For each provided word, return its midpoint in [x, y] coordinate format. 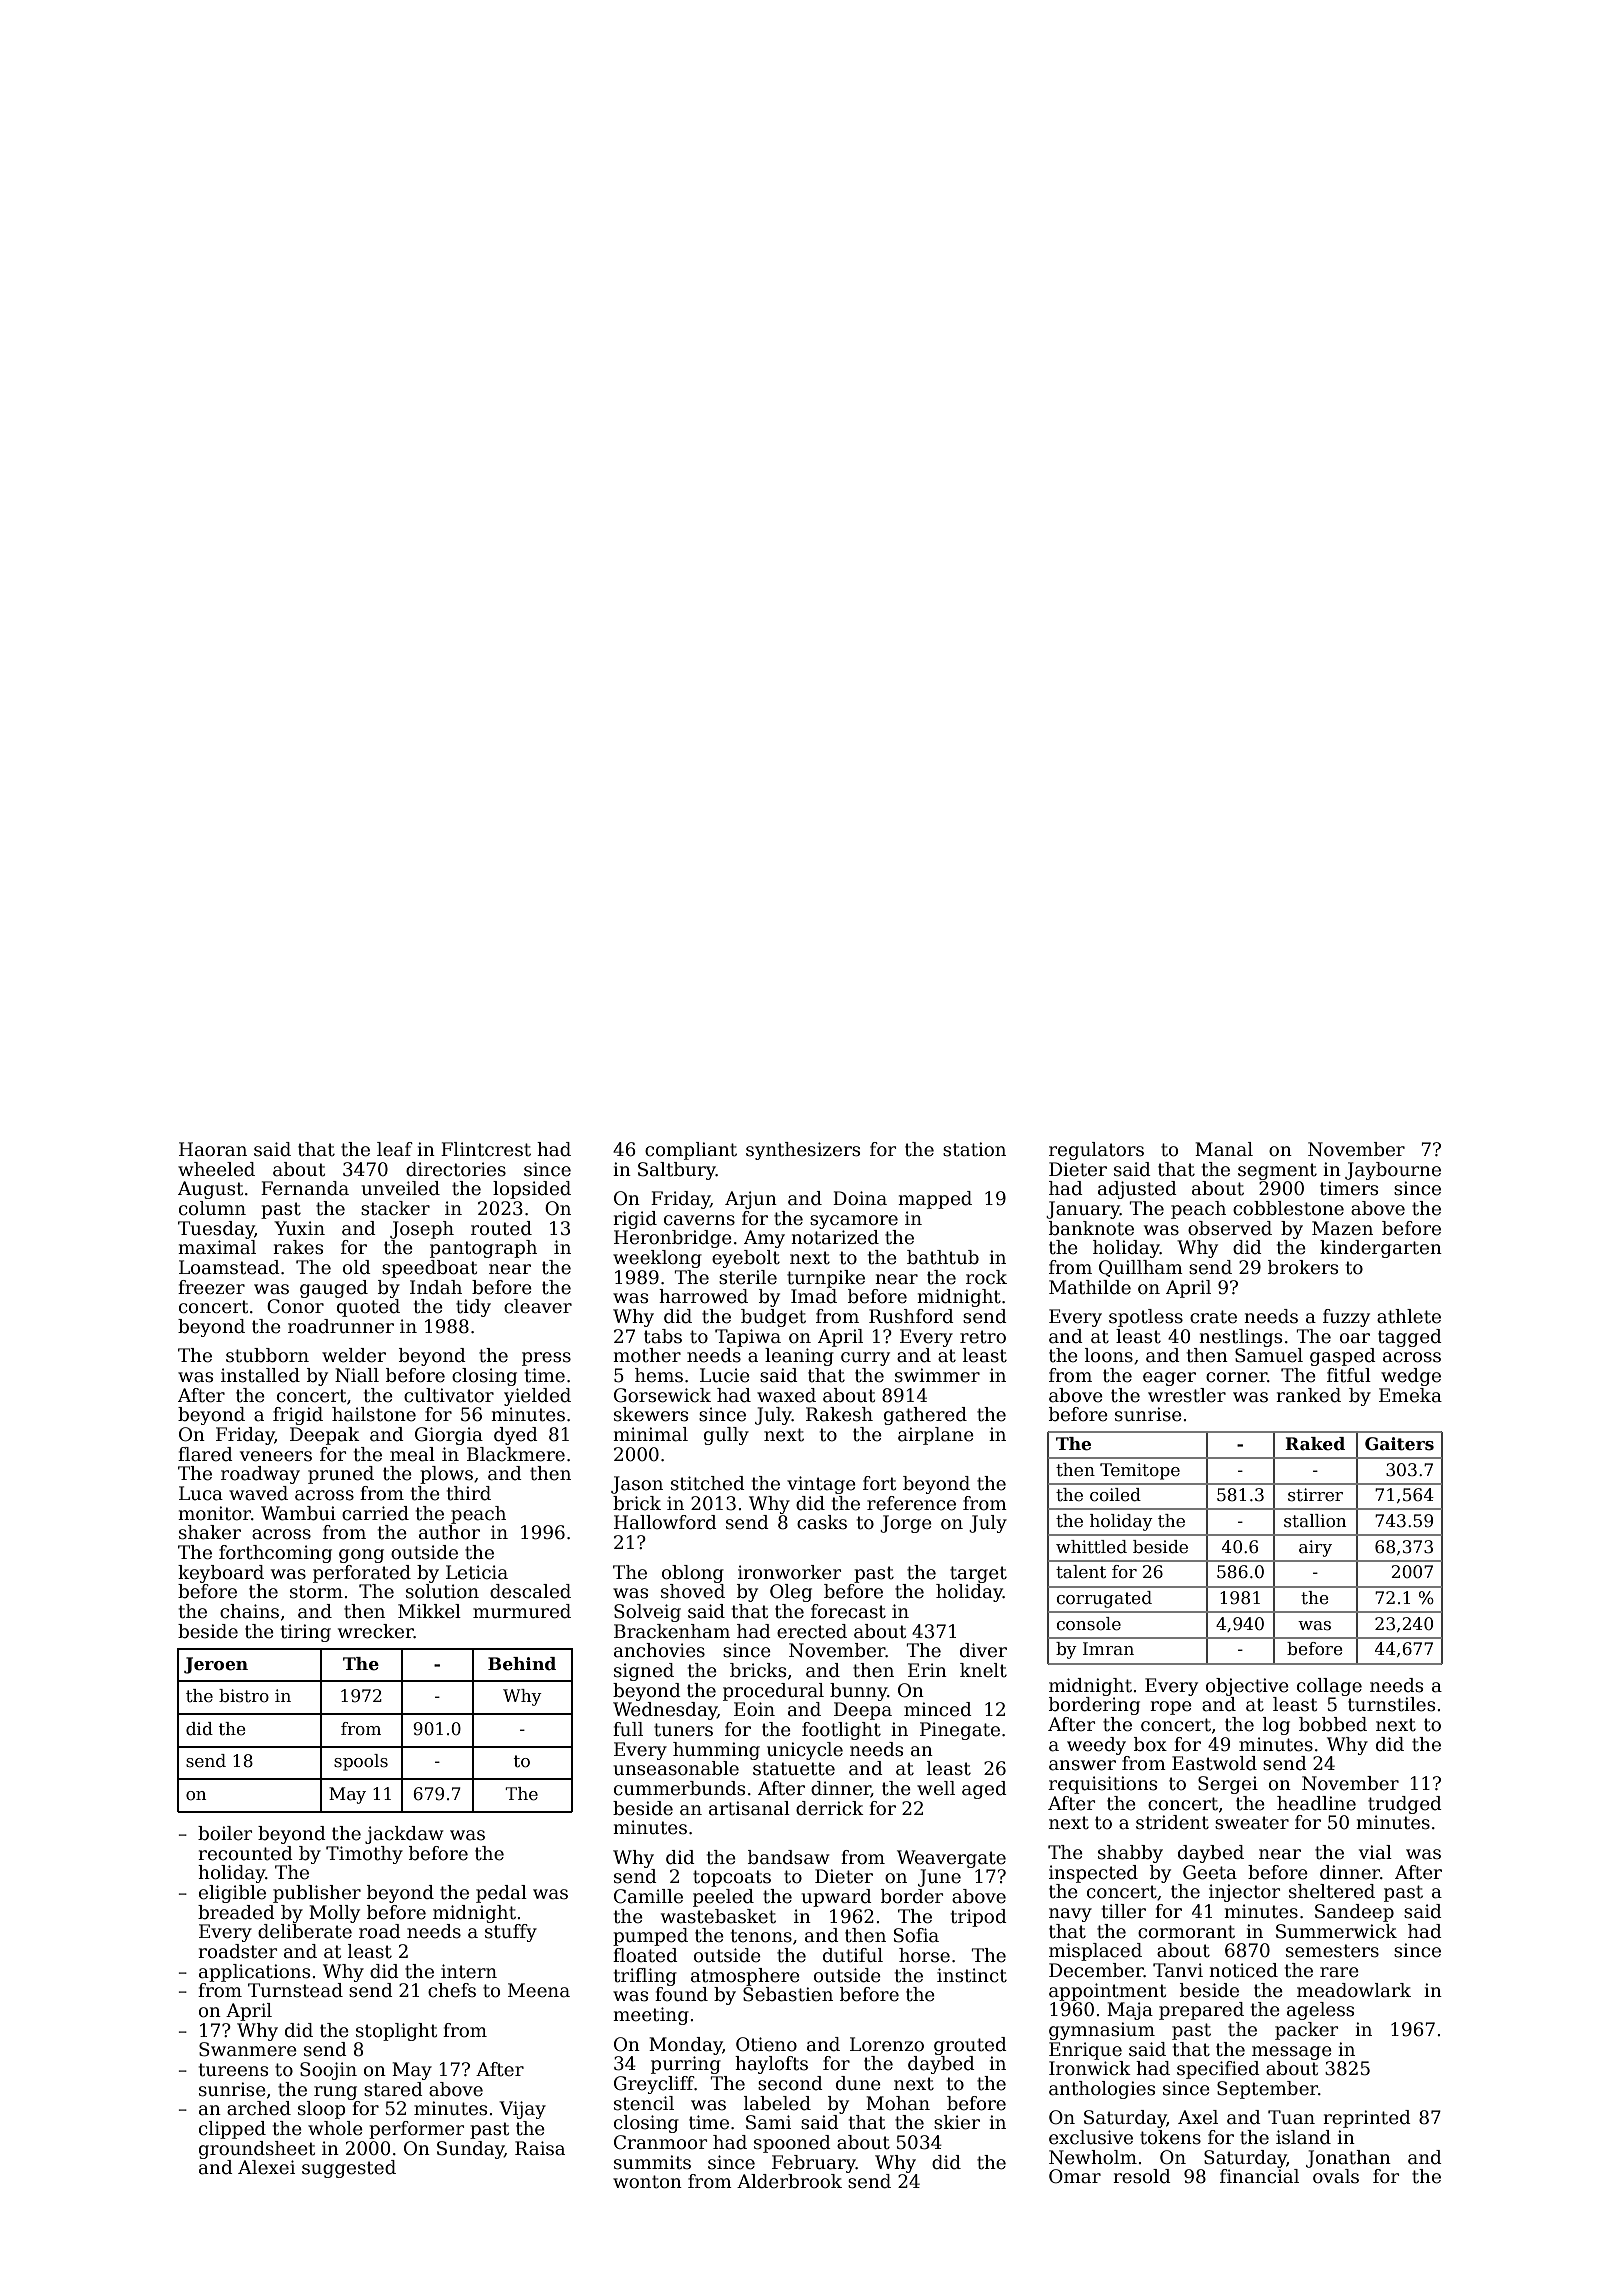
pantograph [483, 1249]
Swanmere [248, 2049]
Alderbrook [789, 2181]
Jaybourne [1393, 1171]
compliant [691, 1151]
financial [1259, 2176]
